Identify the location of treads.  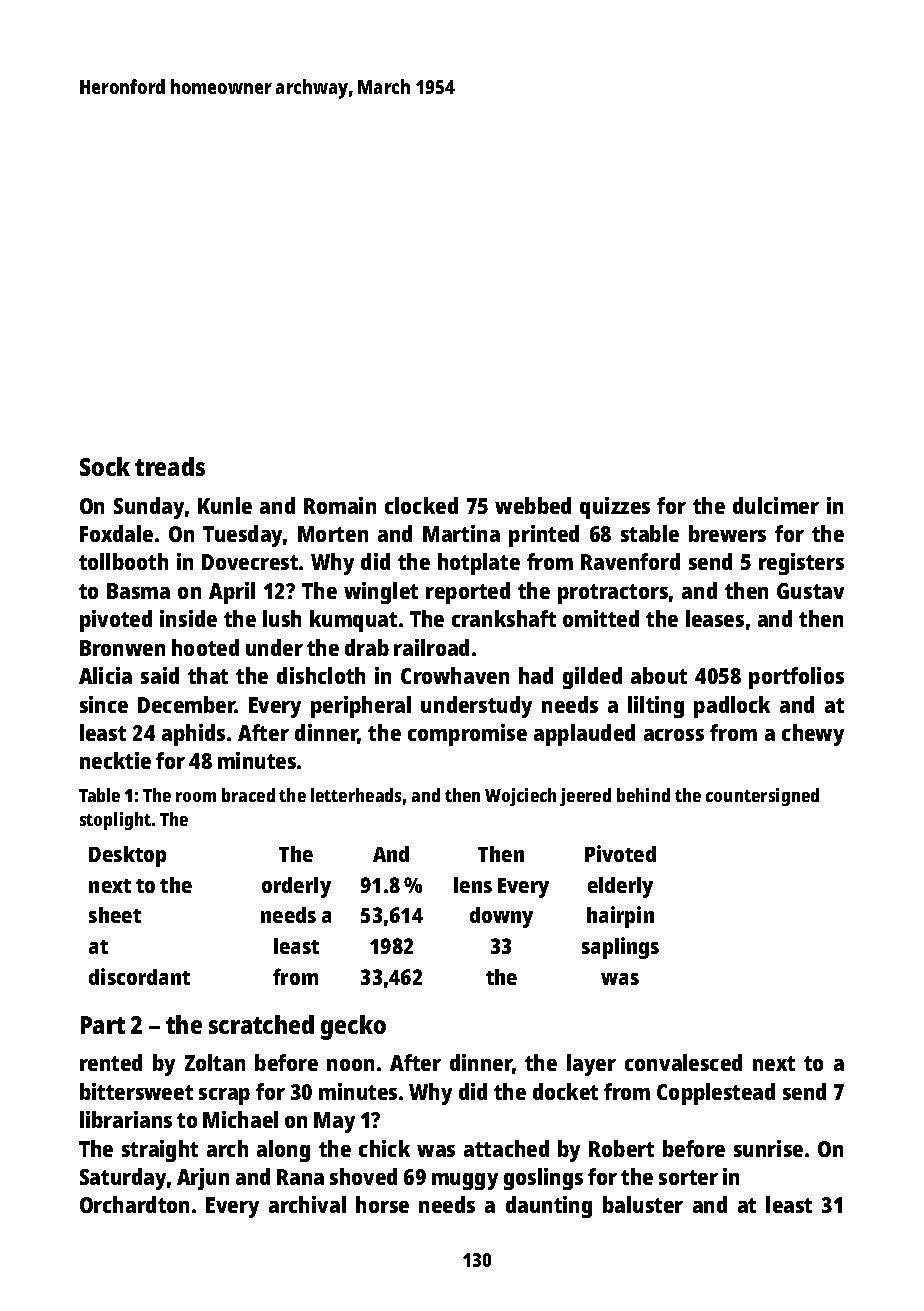
(170, 466).
